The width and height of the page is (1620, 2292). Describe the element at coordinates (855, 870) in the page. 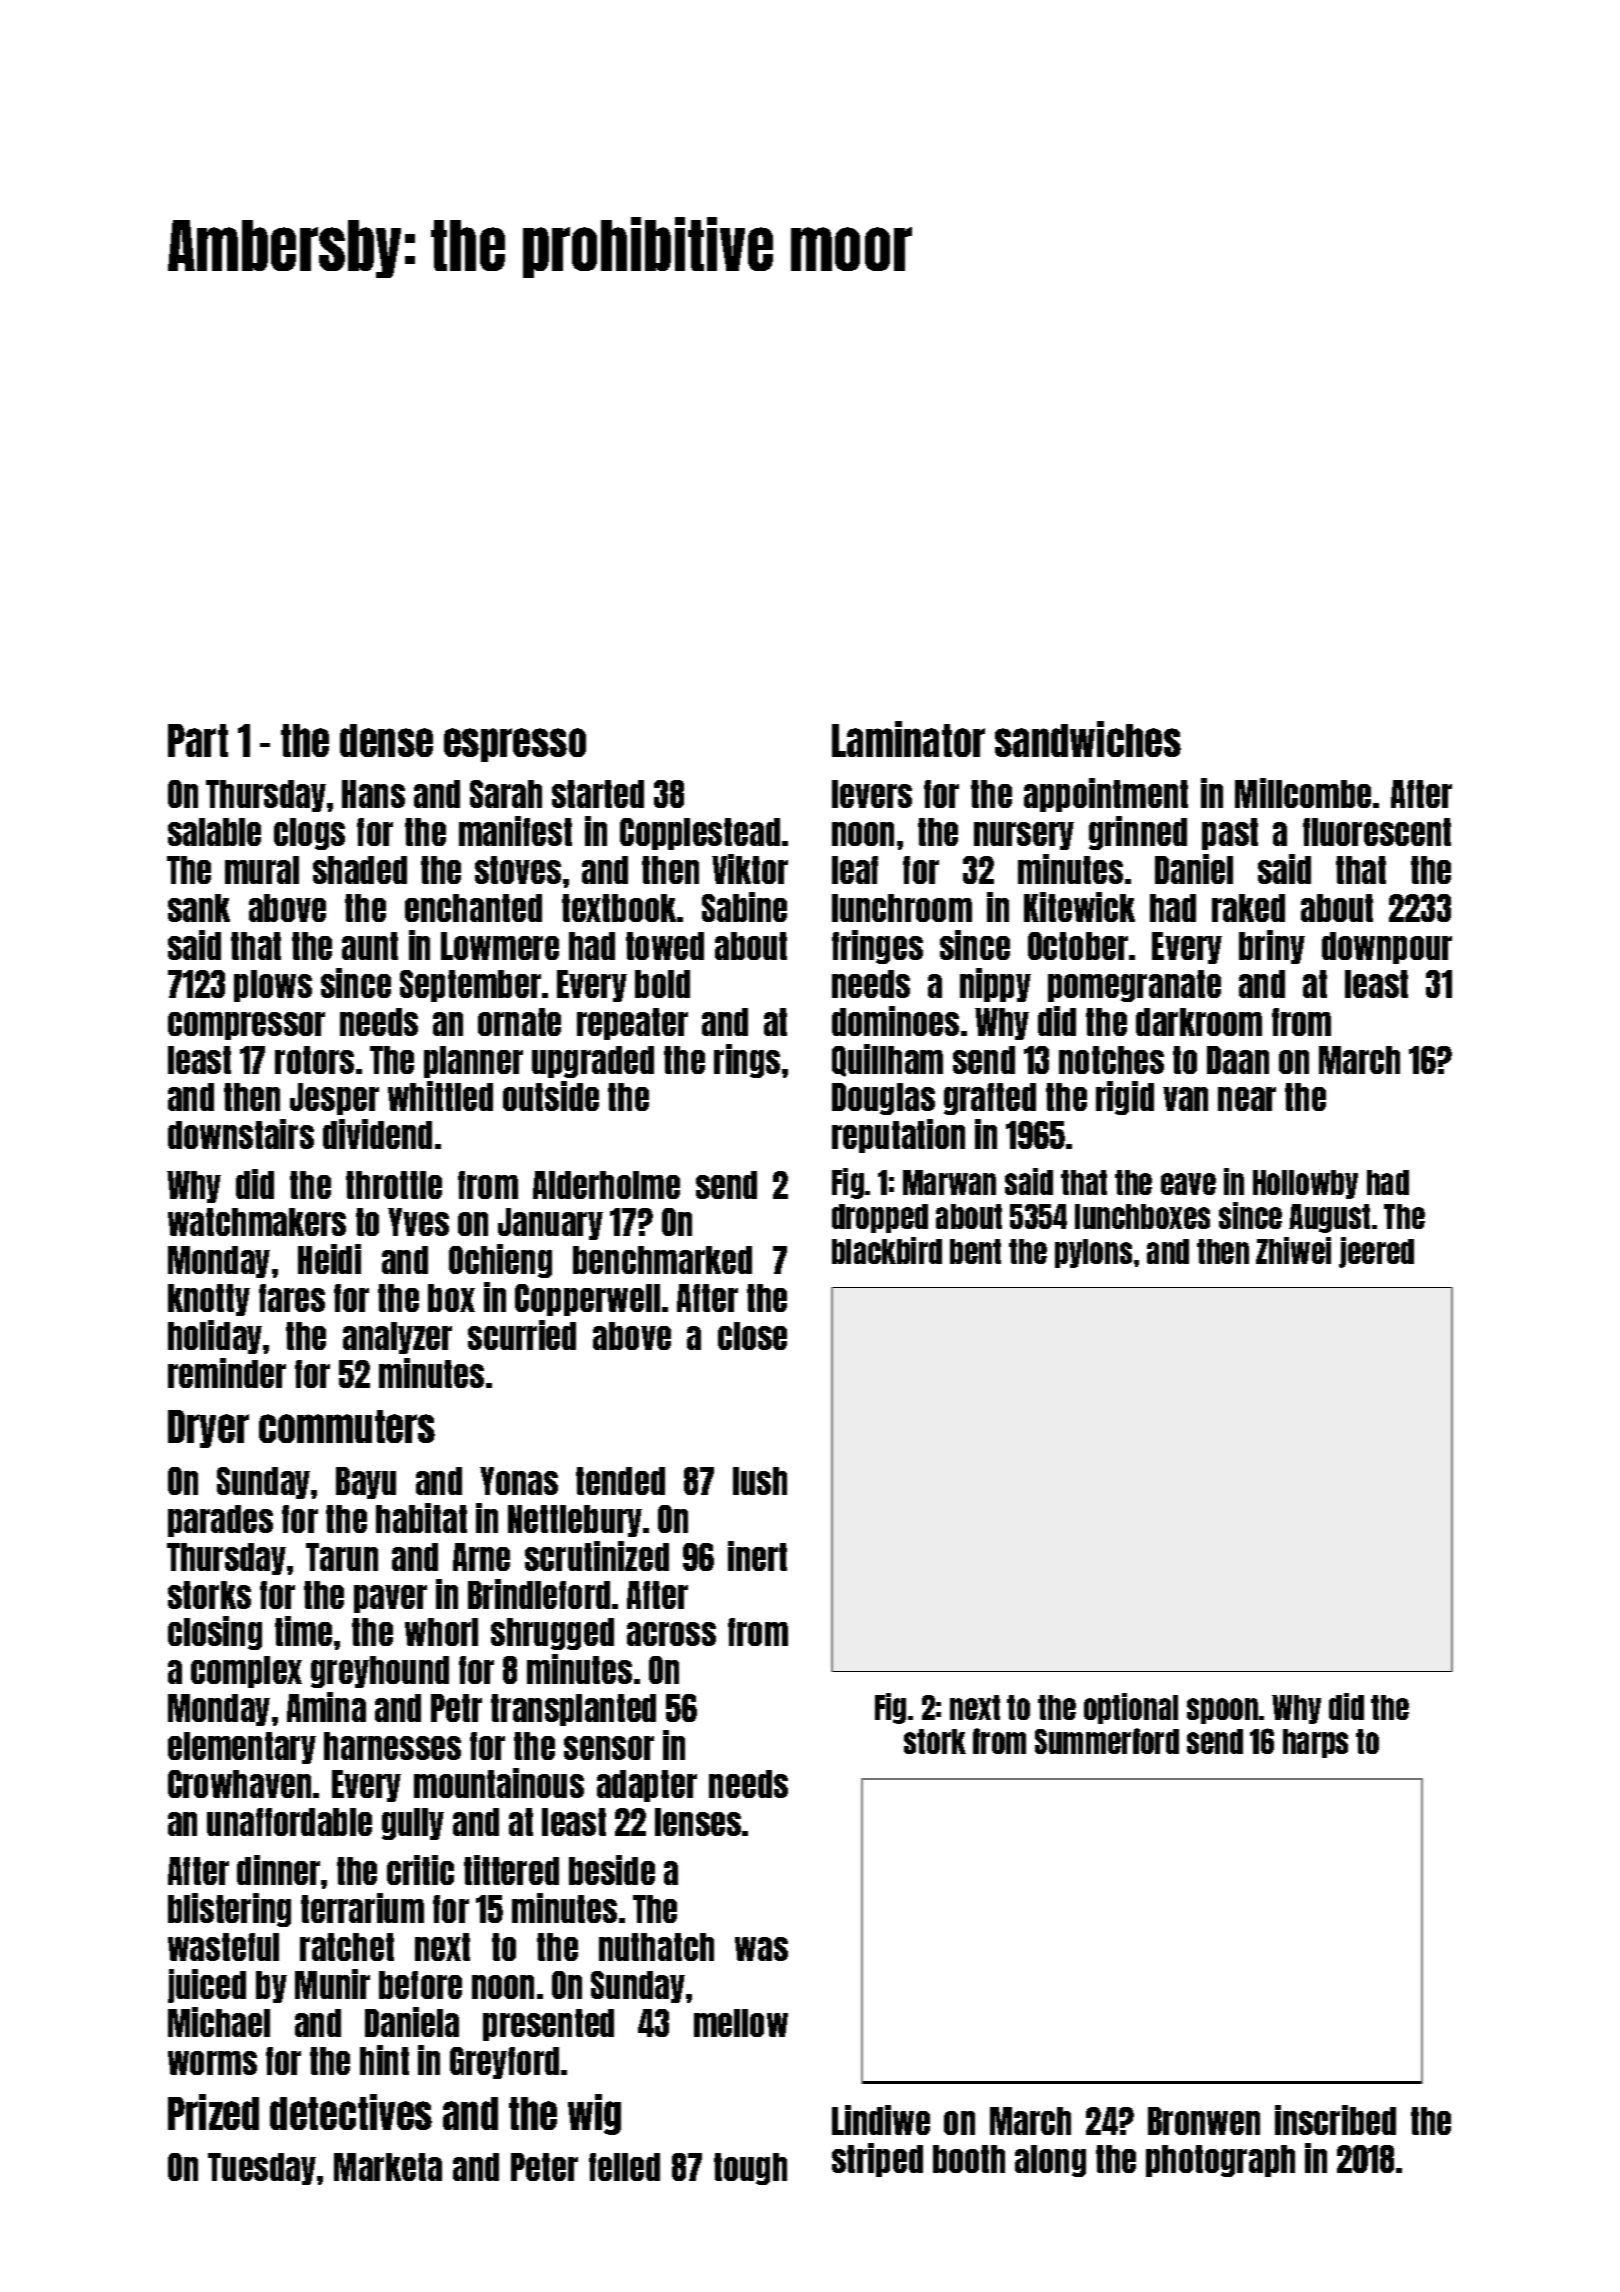

I see `leaf` at that location.
